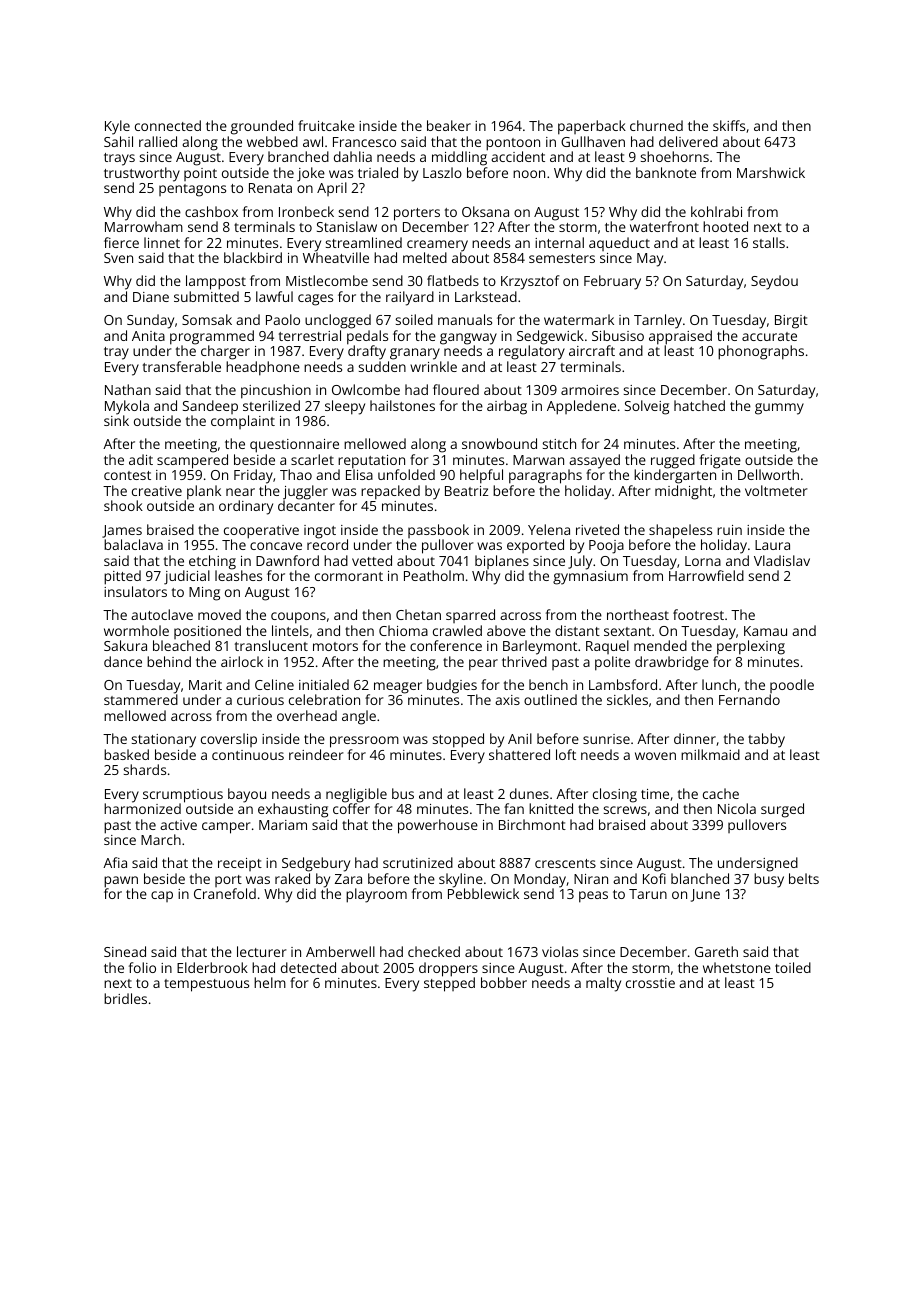 Image resolution: width=924 pixels, height=1308 pixels. I want to click on passbook, so click(438, 531).
